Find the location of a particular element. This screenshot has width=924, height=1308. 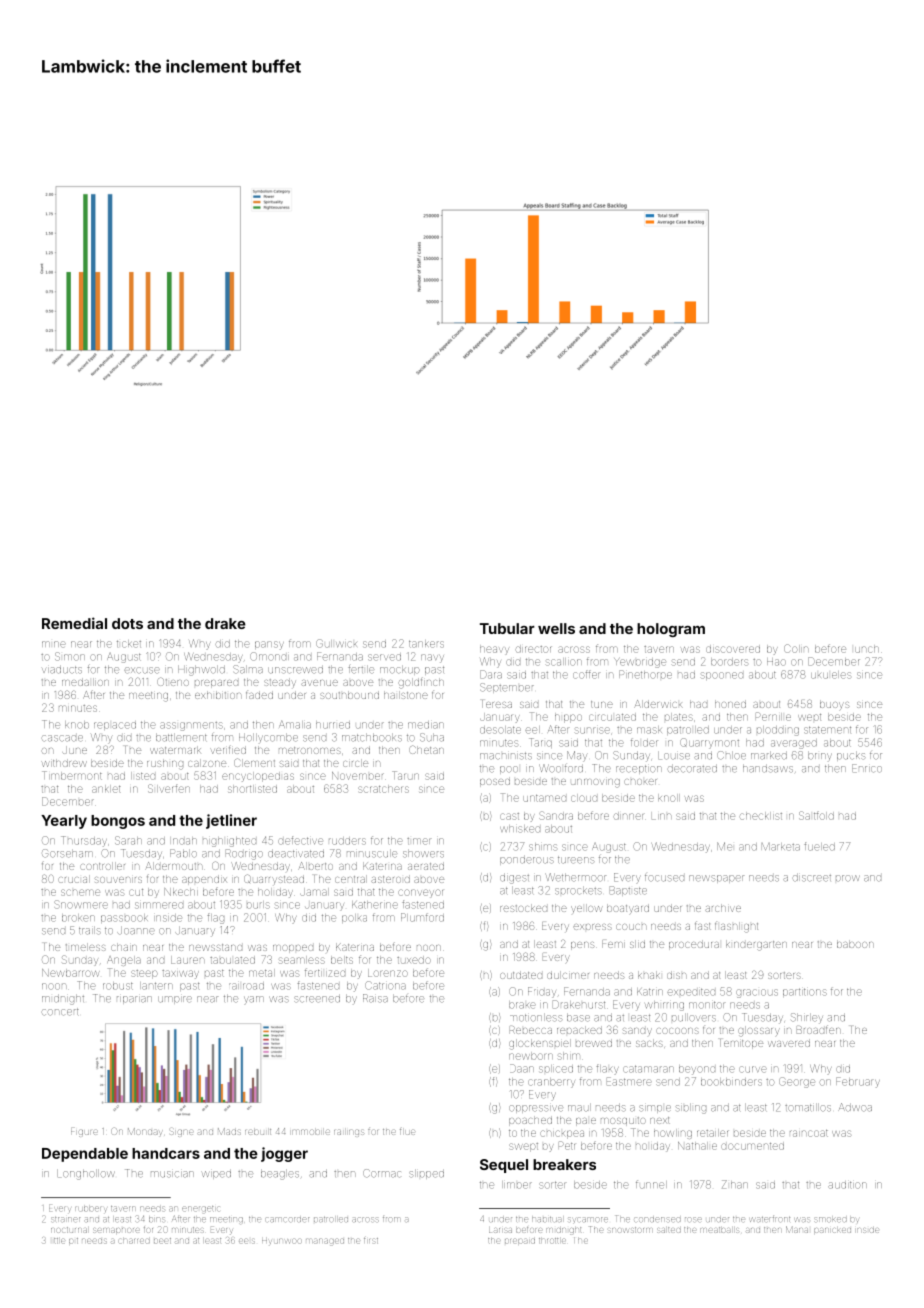

pansy is located at coordinates (269, 645).
